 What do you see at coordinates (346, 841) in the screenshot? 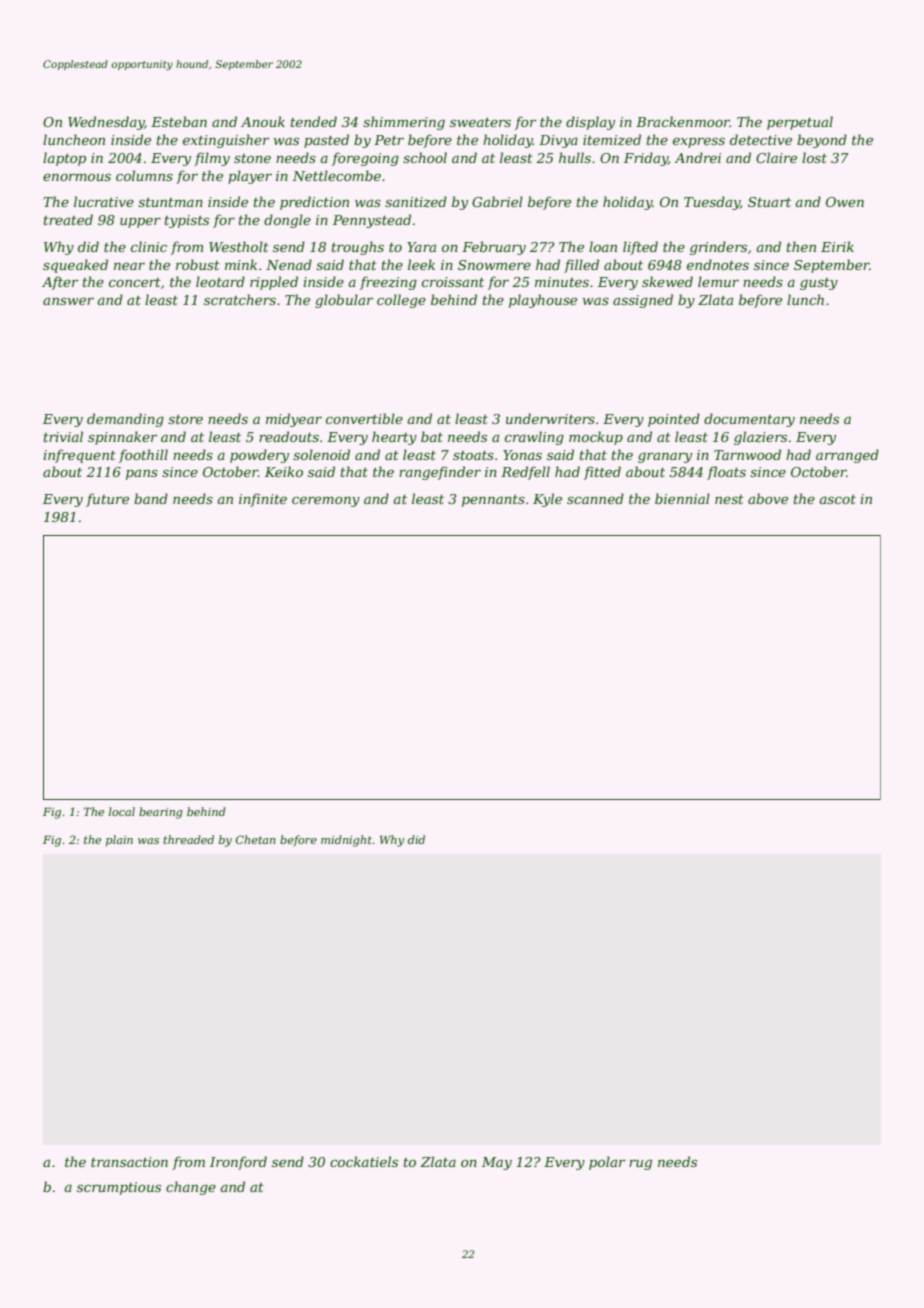
I see `midnight` at bounding box center [346, 841].
